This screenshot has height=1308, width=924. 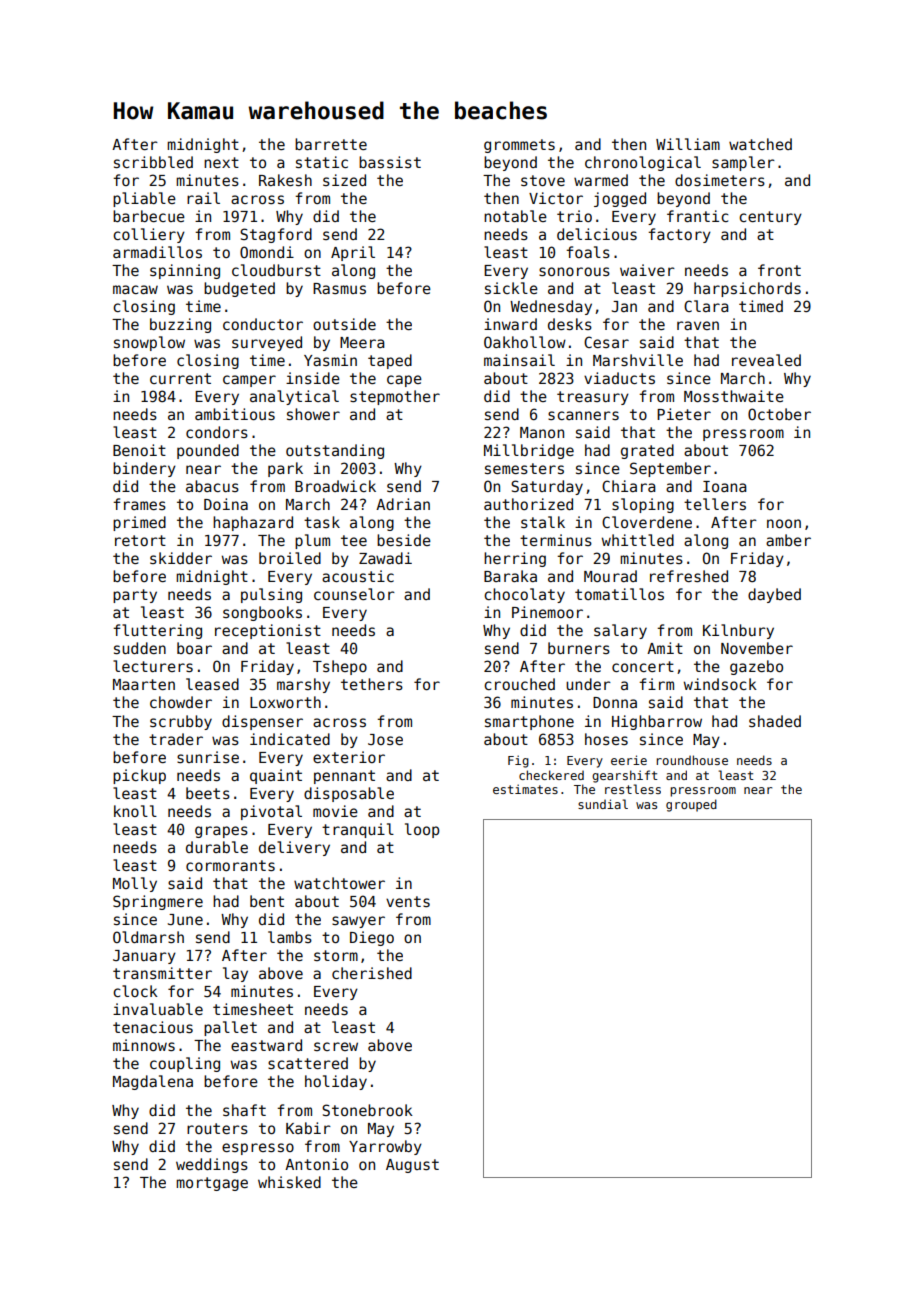 What do you see at coordinates (390, 162) in the screenshot?
I see `bassist` at bounding box center [390, 162].
